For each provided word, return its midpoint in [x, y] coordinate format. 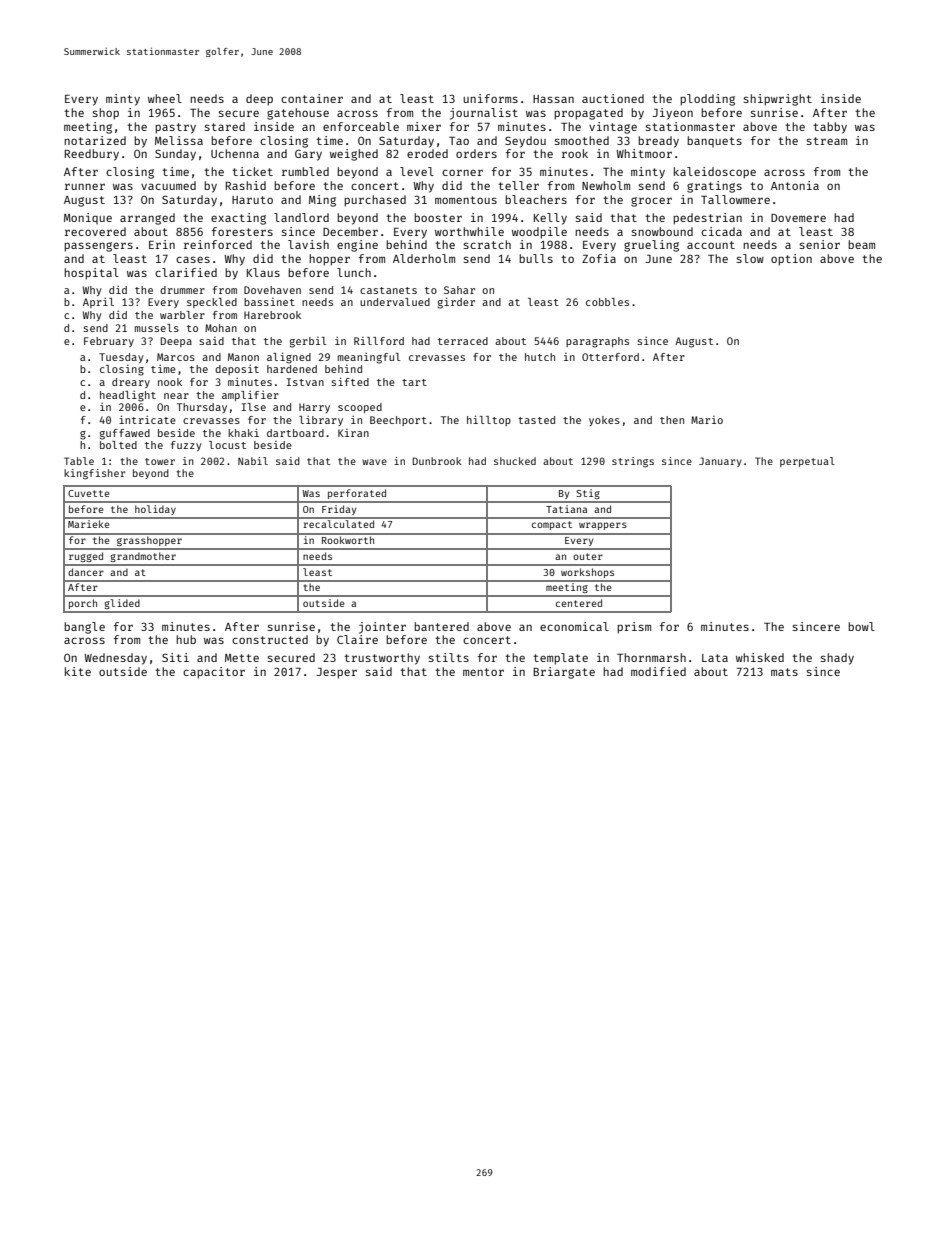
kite [78, 671]
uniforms [490, 98]
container [312, 98]
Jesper [336, 673]
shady [837, 659]
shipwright [778, 100]
